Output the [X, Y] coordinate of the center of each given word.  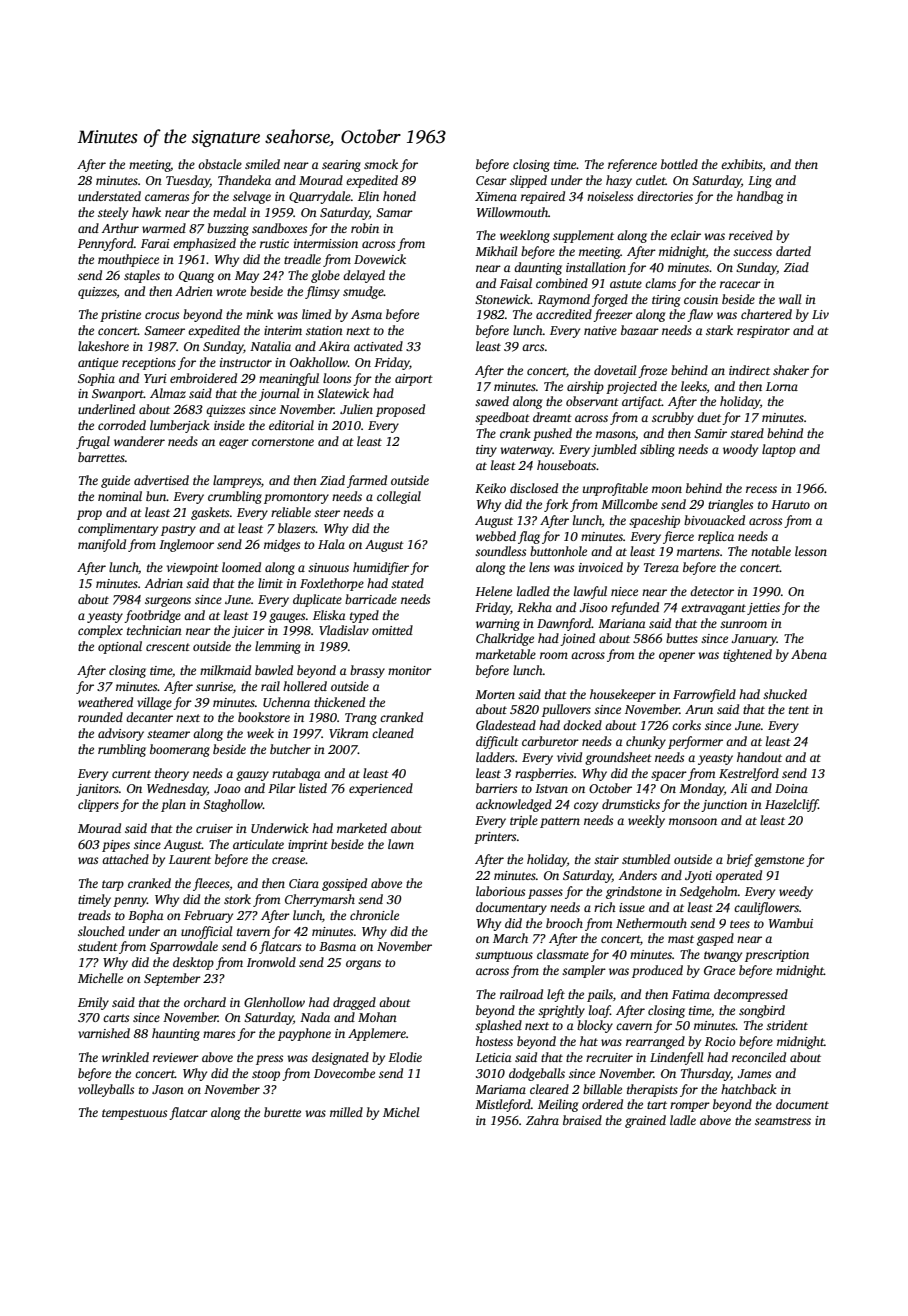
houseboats [566, 465]
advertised [161, 480]
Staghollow [233, 805]
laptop [779, 450]
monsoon [693, 821]
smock [381, 164]
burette [282, 1112]
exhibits [742, 164]
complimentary [118, 529]
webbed [496, 536]
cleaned [393, 733]
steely [113, 213]
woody [740, 450]
